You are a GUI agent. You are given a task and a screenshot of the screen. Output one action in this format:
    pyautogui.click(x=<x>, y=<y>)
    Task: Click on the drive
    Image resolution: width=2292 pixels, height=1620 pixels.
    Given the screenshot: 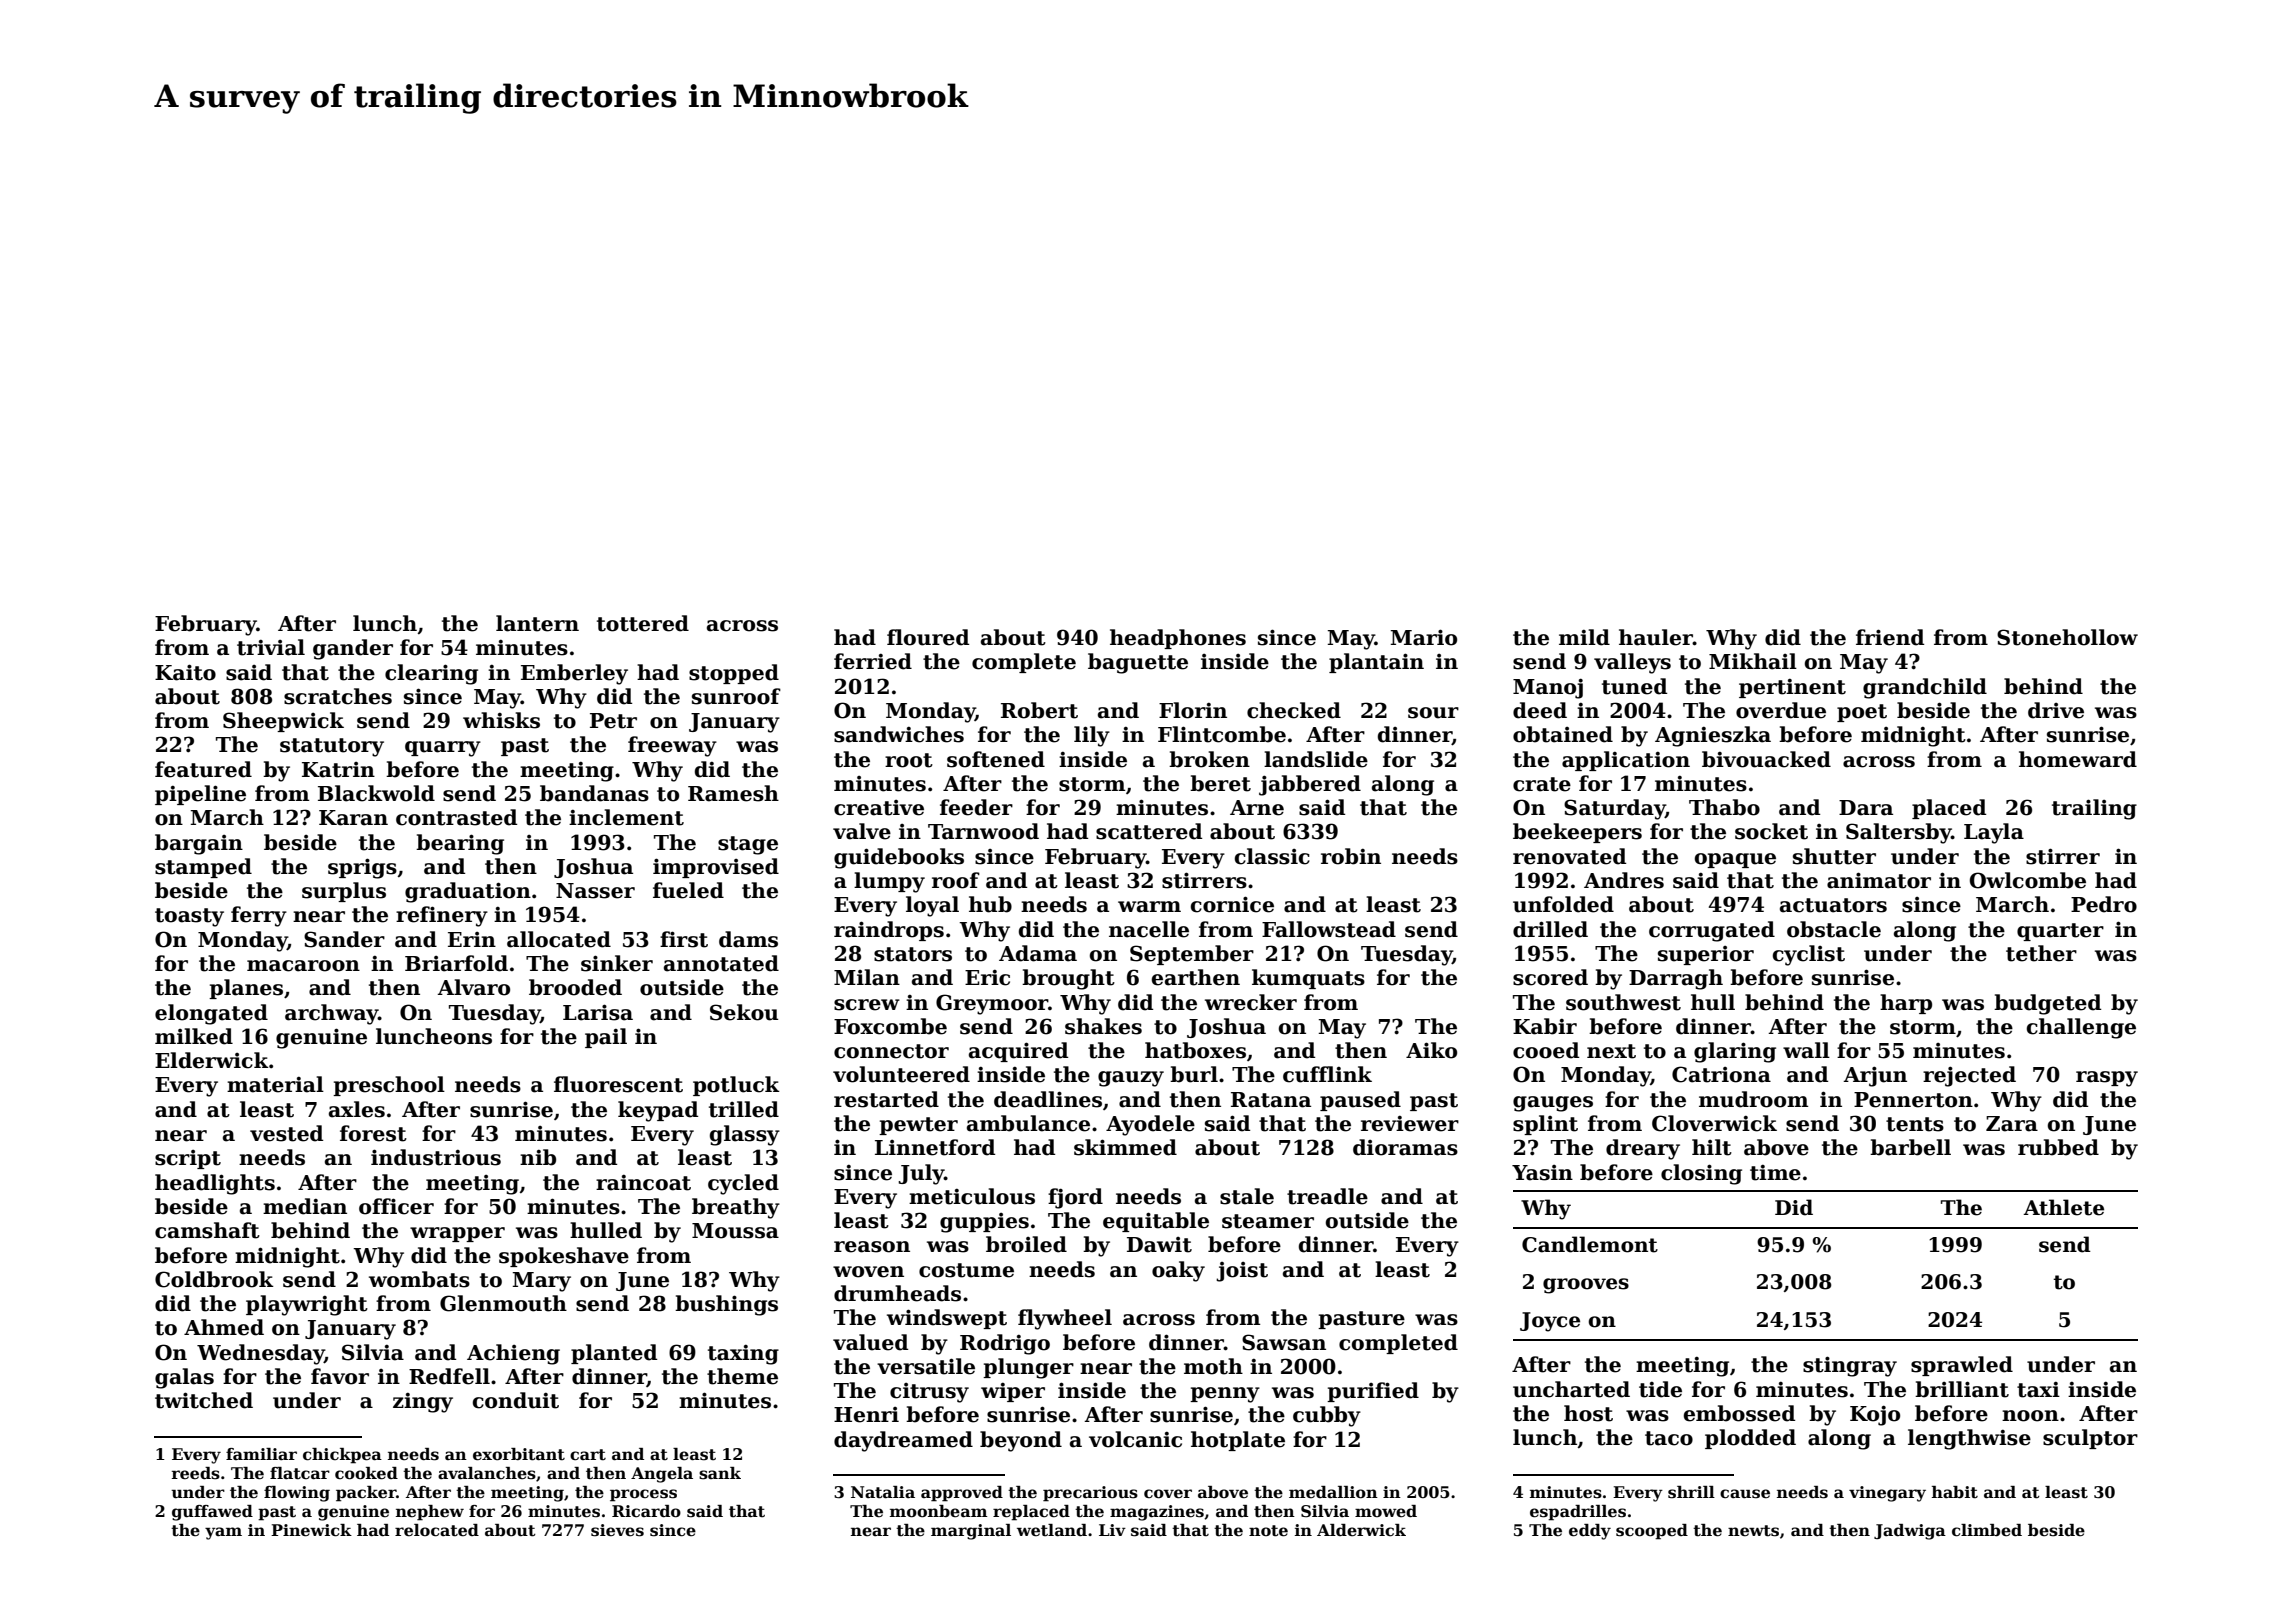 What is the action you would take?
    pyautogui.click(x=2056, y=710)
